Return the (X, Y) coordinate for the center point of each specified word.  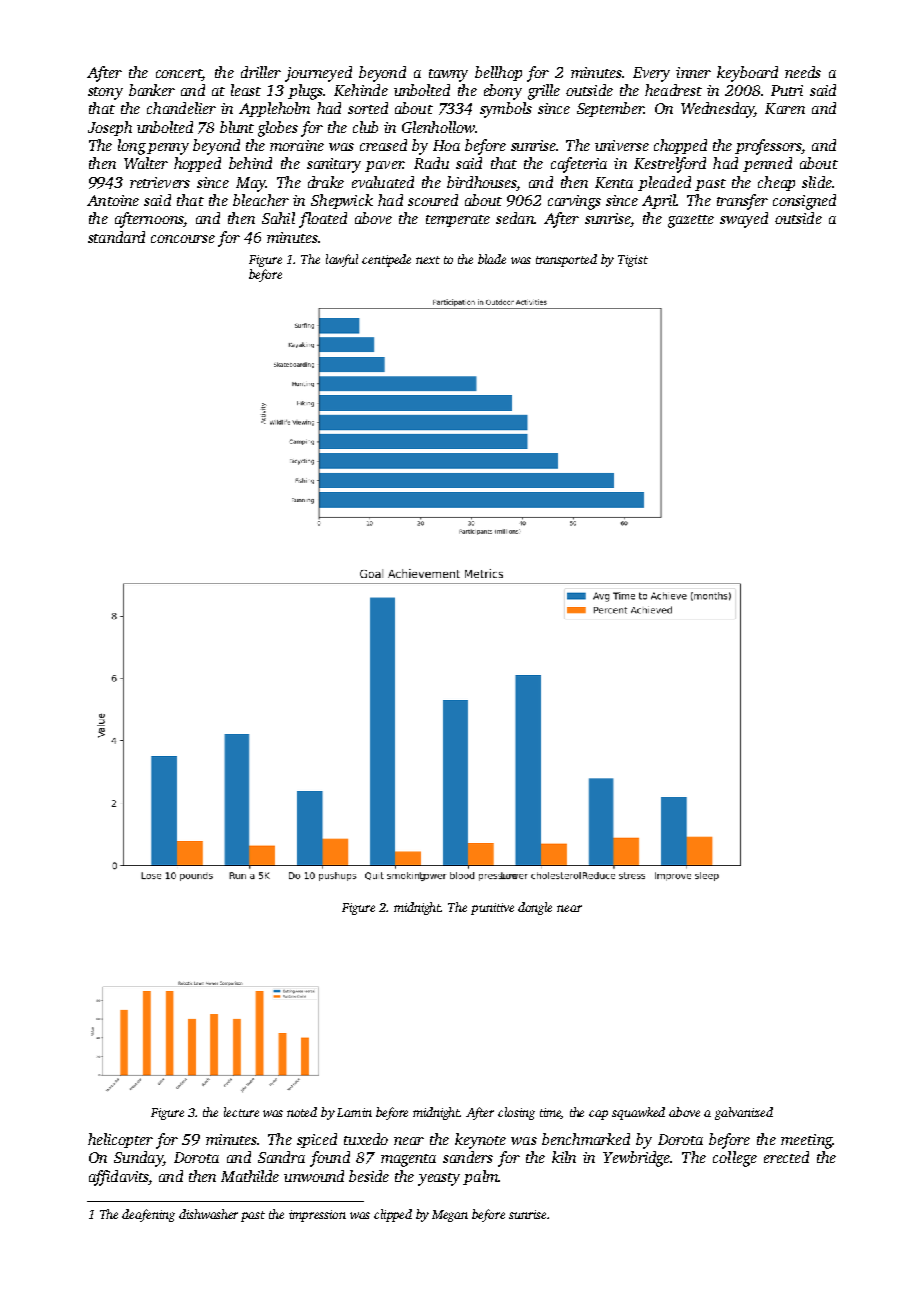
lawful (342, 260)
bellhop (498, 73)
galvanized (744, 1113)
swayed (744, 220)
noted (302, 1112)
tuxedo (366, 1139)
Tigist (633, 261)
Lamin (354, 1112)
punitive (492, 909)
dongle (535, 908)
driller (261, 72)
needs (803, 72)
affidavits (119, 1178)
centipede (386, 260)
